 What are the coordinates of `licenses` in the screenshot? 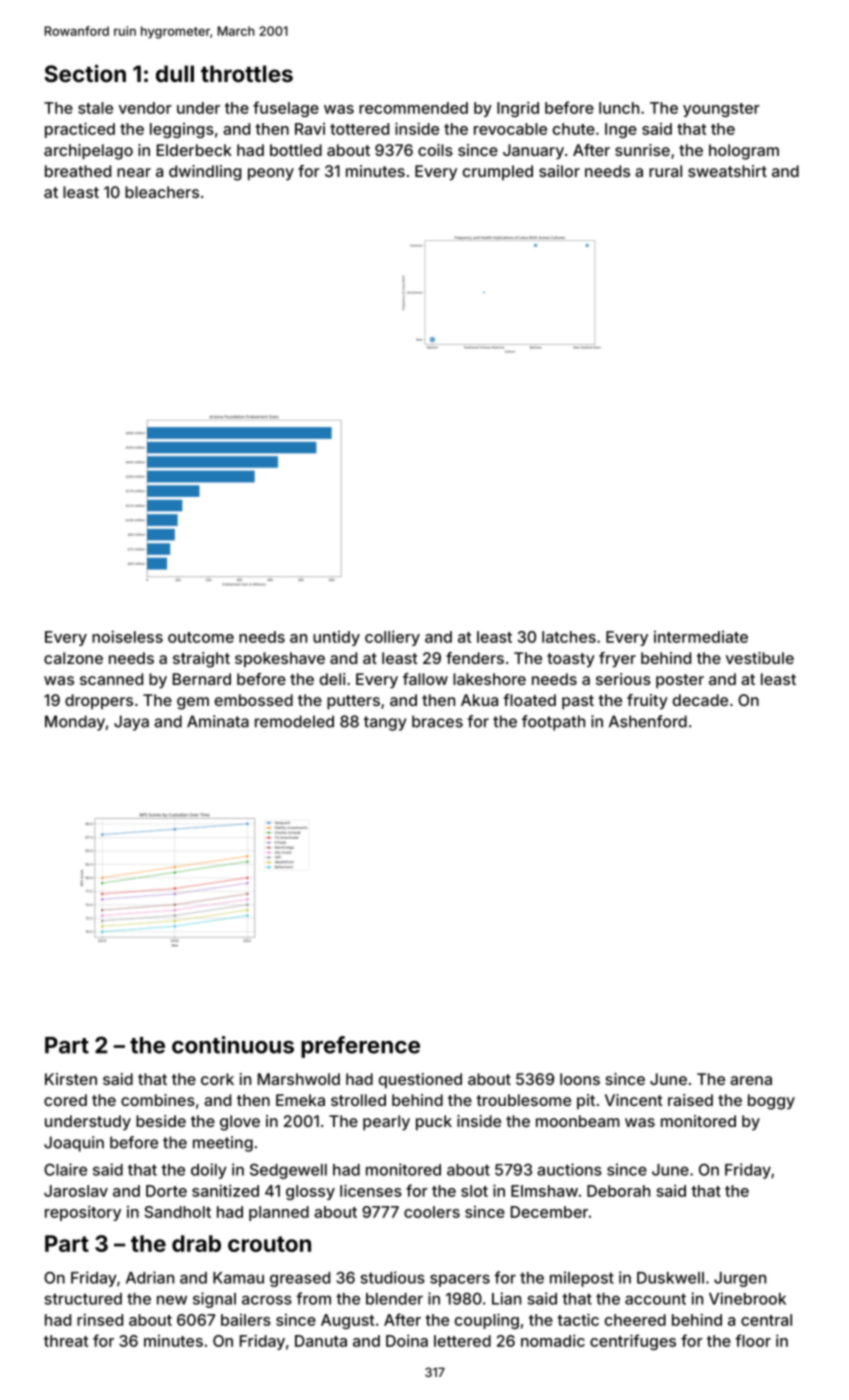 It's located at (371, 1190).
